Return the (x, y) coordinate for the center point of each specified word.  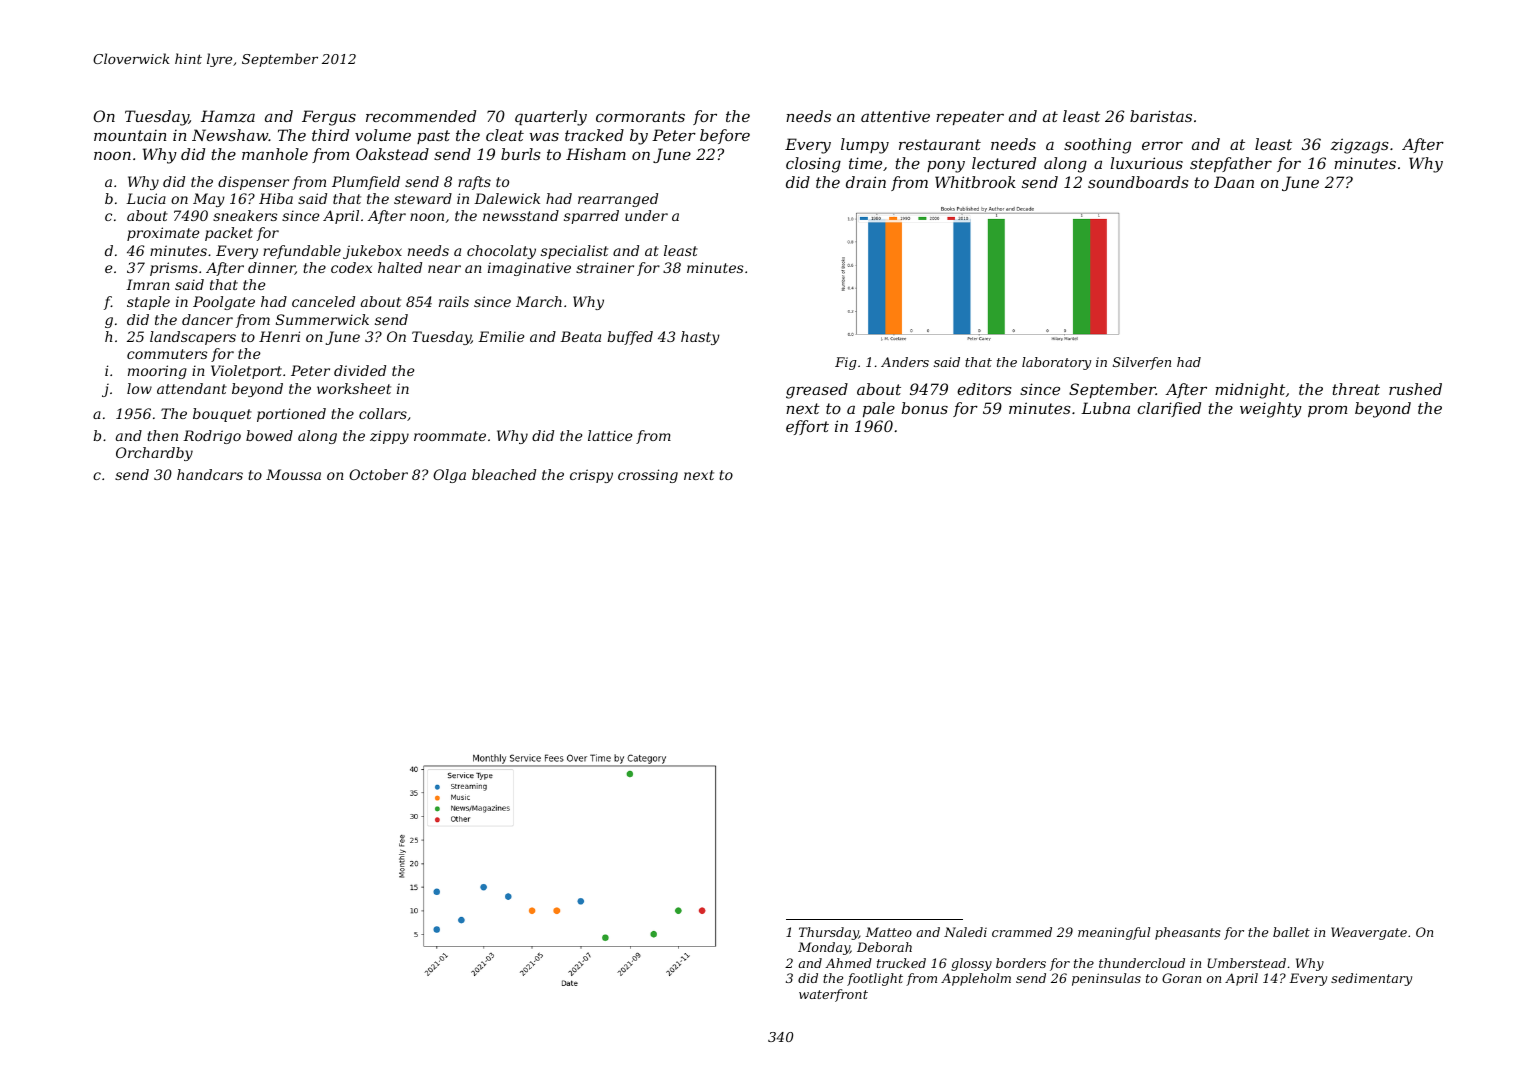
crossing (648, 476)
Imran (148, 284)
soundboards (1138, 182)
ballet (1291, 932)
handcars (210, 474)
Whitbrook (975, 182)
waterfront (833, 995)
